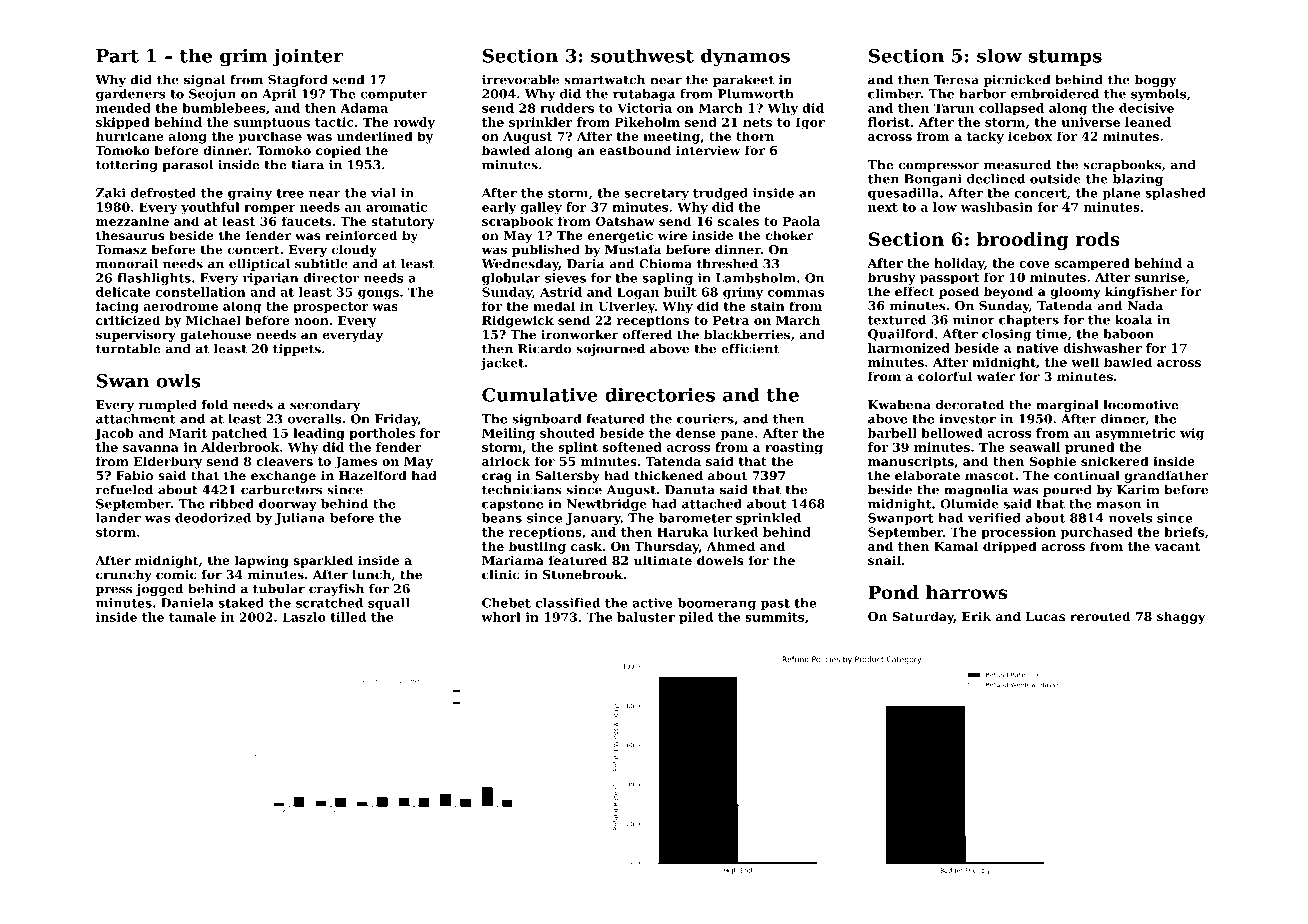 The height and width of the image is (924, 1308). Describe the element at coordinates (501, 617) in the image. I see `whorl` at that location.
